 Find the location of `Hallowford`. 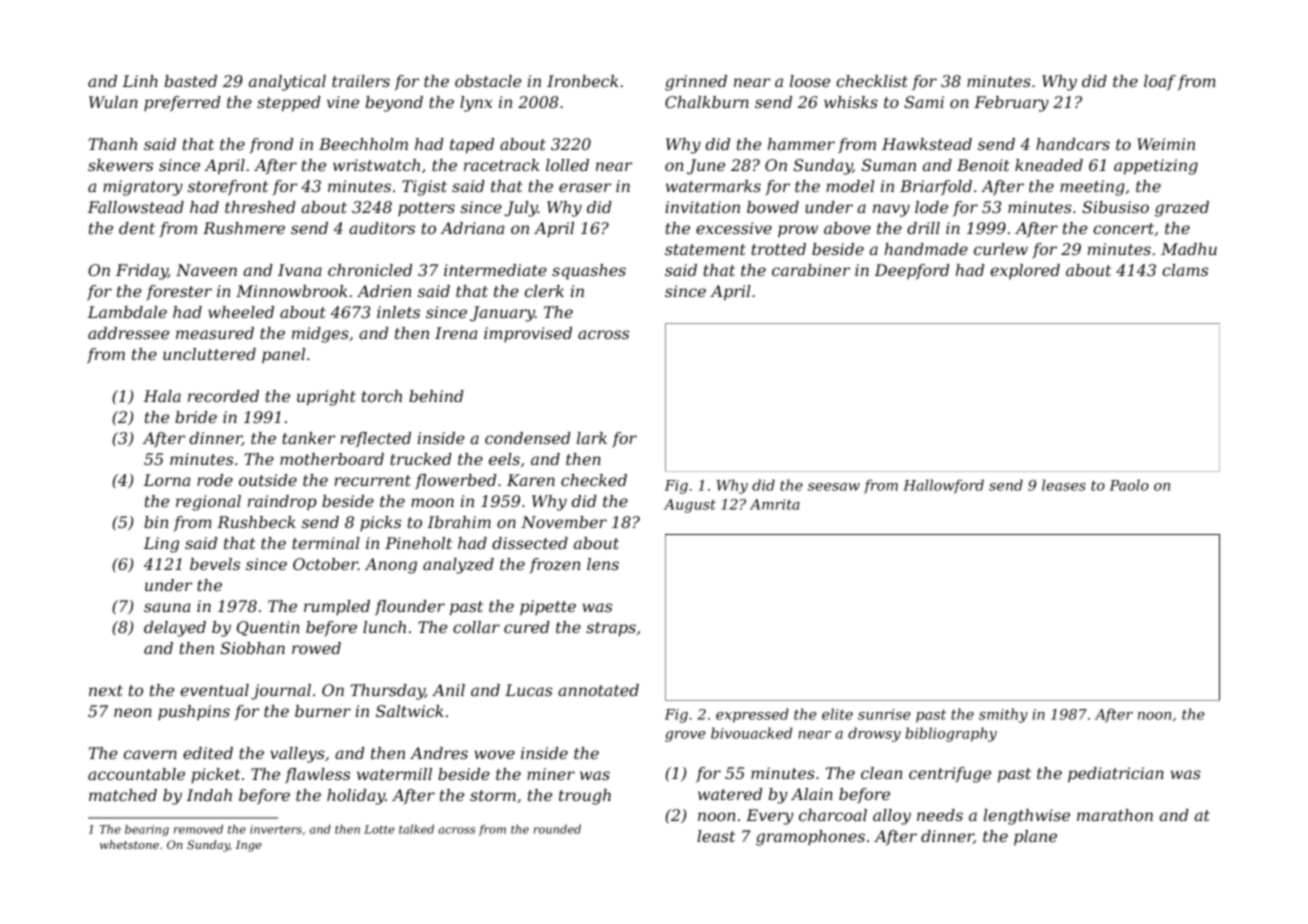

Hallowford is located at coordinates (943, 486).
